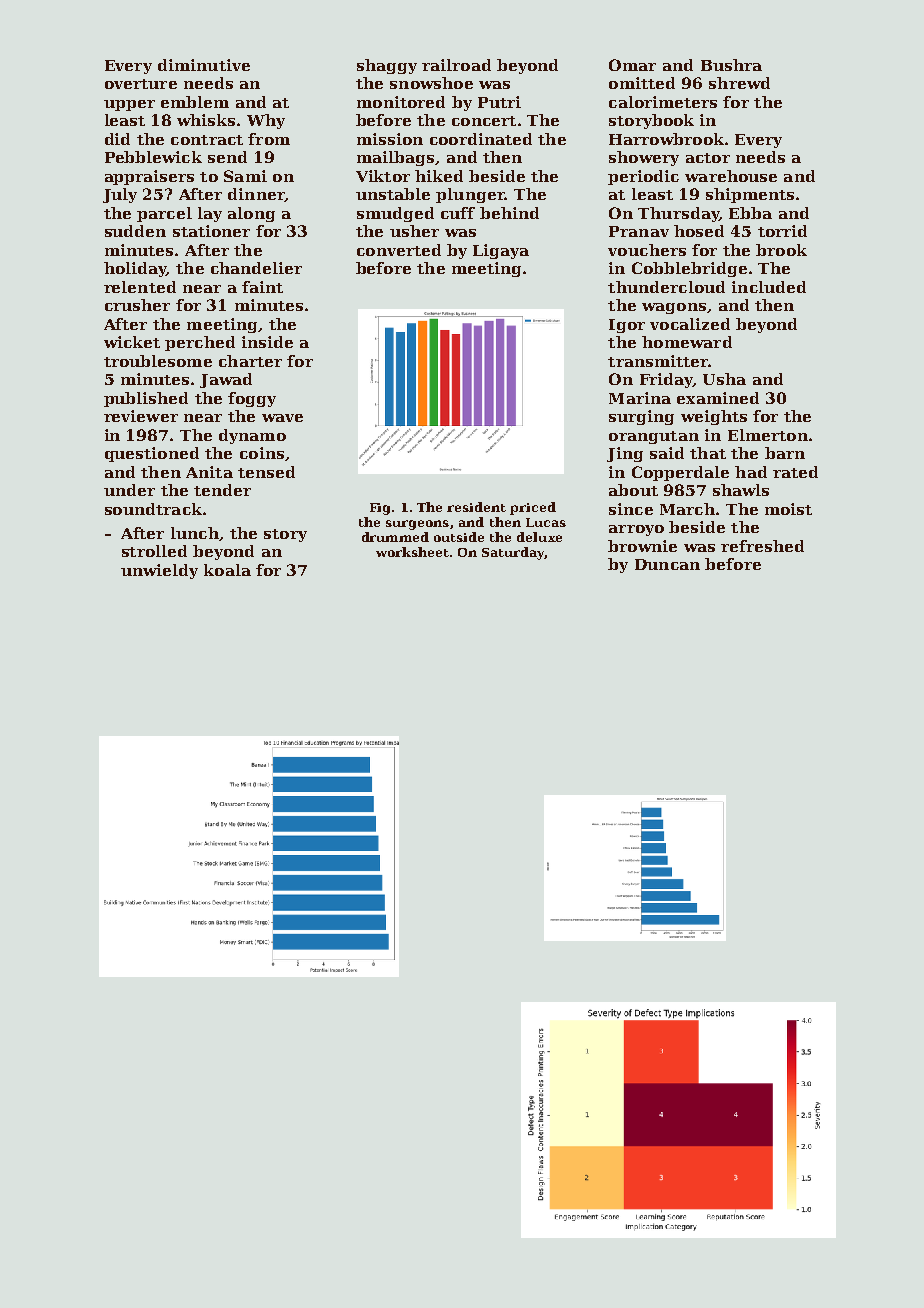  What do you see at coordinates (501, 251) in the page?
I see `Ligaya` at bounding box center [501, 251].
